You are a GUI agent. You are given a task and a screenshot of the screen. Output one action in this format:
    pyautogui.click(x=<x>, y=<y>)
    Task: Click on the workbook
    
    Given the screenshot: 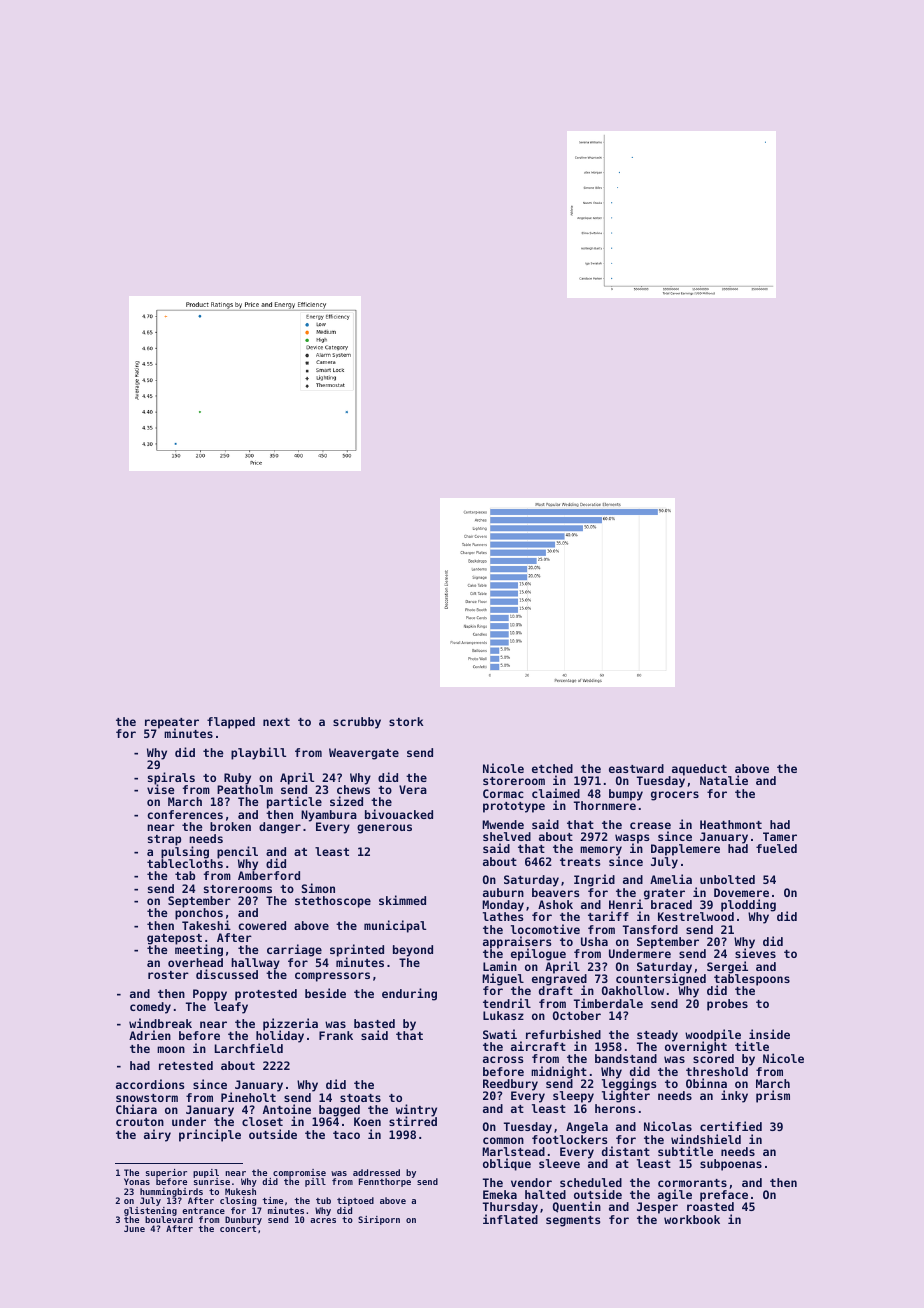 What is the action you would take?
    pyautogui.click(x=692, y=1219)
